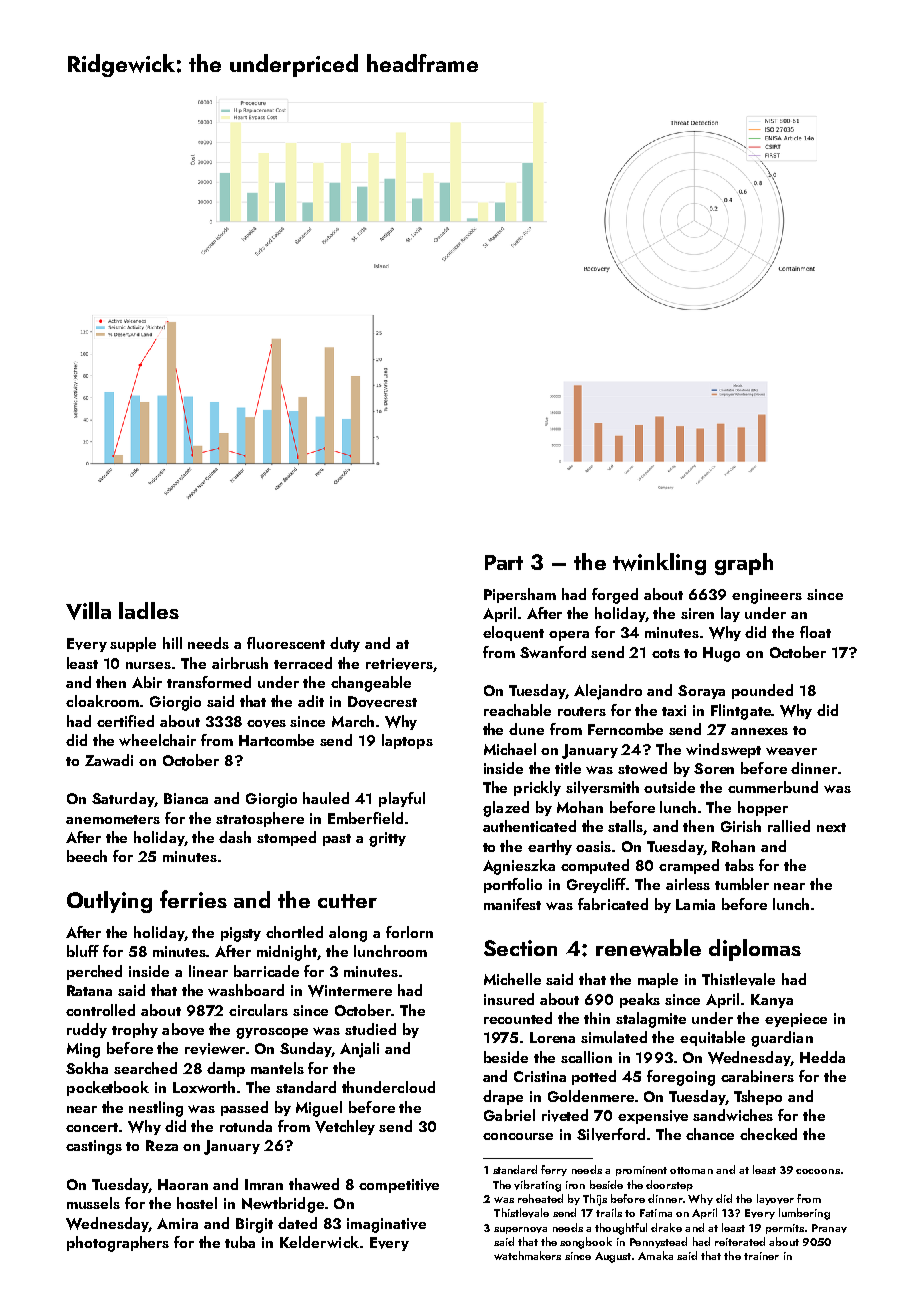  Describe the element at coordinates (659, 564) in the document. I see `twinkling` at that location.
